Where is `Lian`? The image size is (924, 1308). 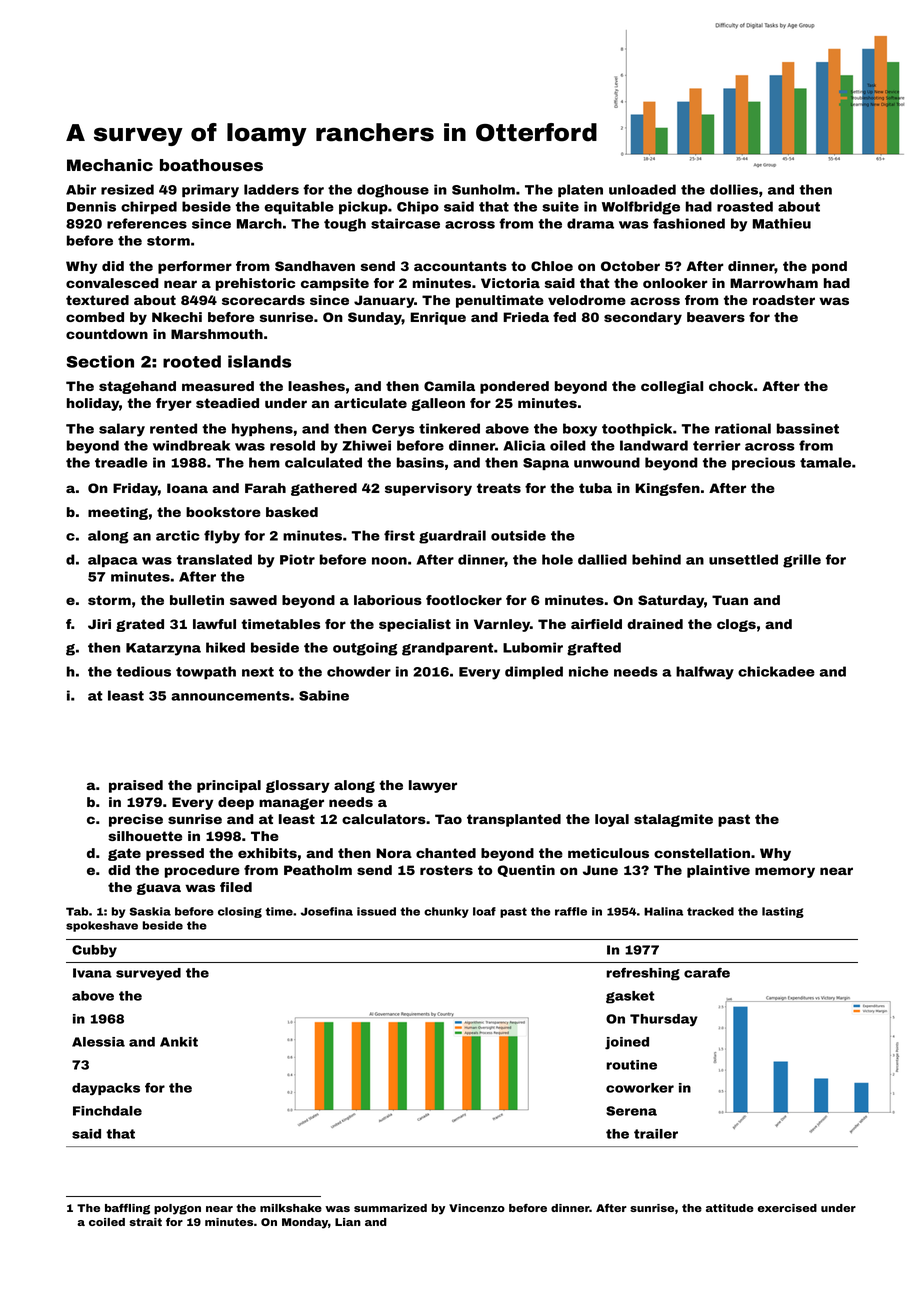
Lian is located at coordinates (348, 1222).
